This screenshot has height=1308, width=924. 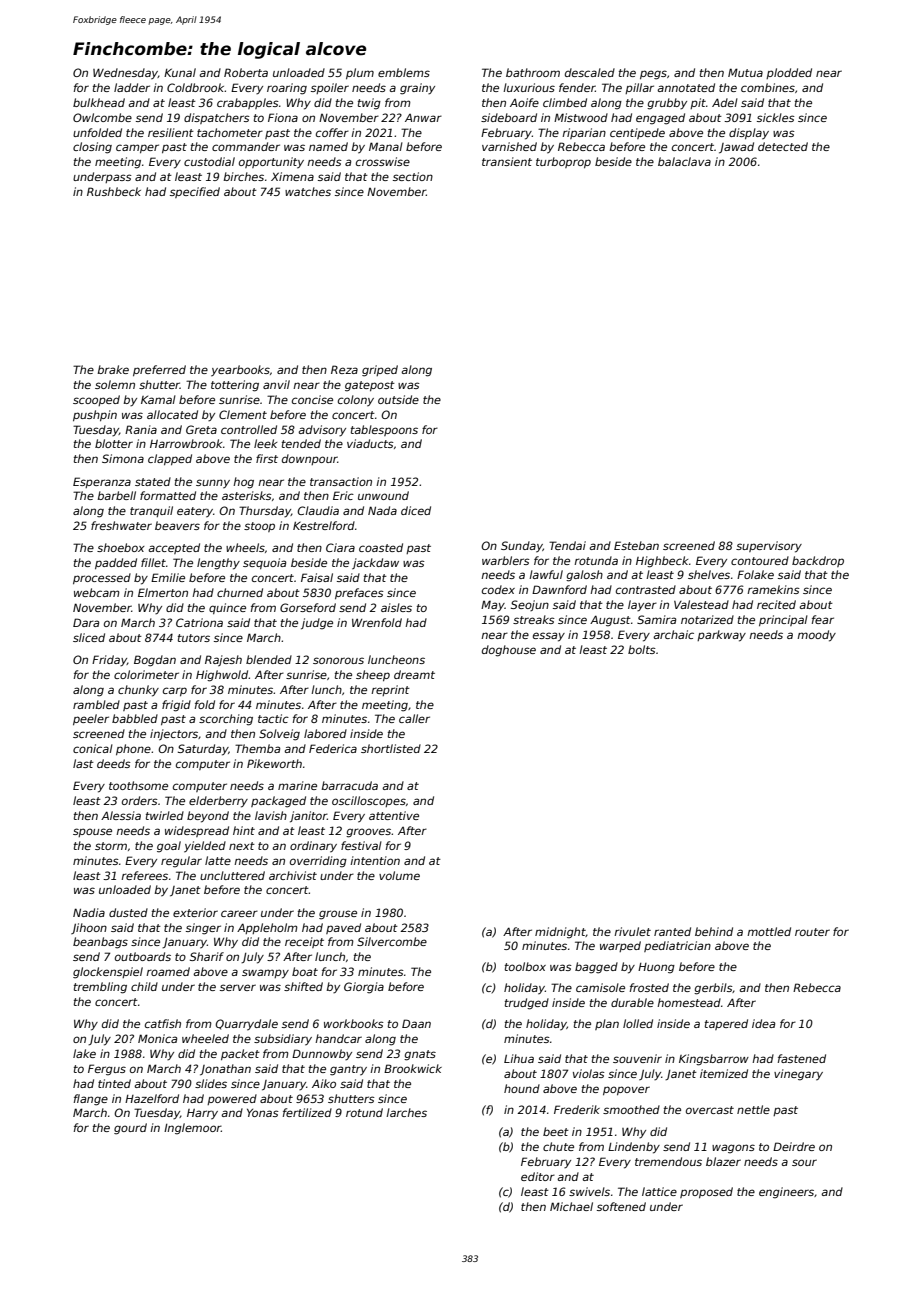 I want to click on section, so click(x=413, y=176).
